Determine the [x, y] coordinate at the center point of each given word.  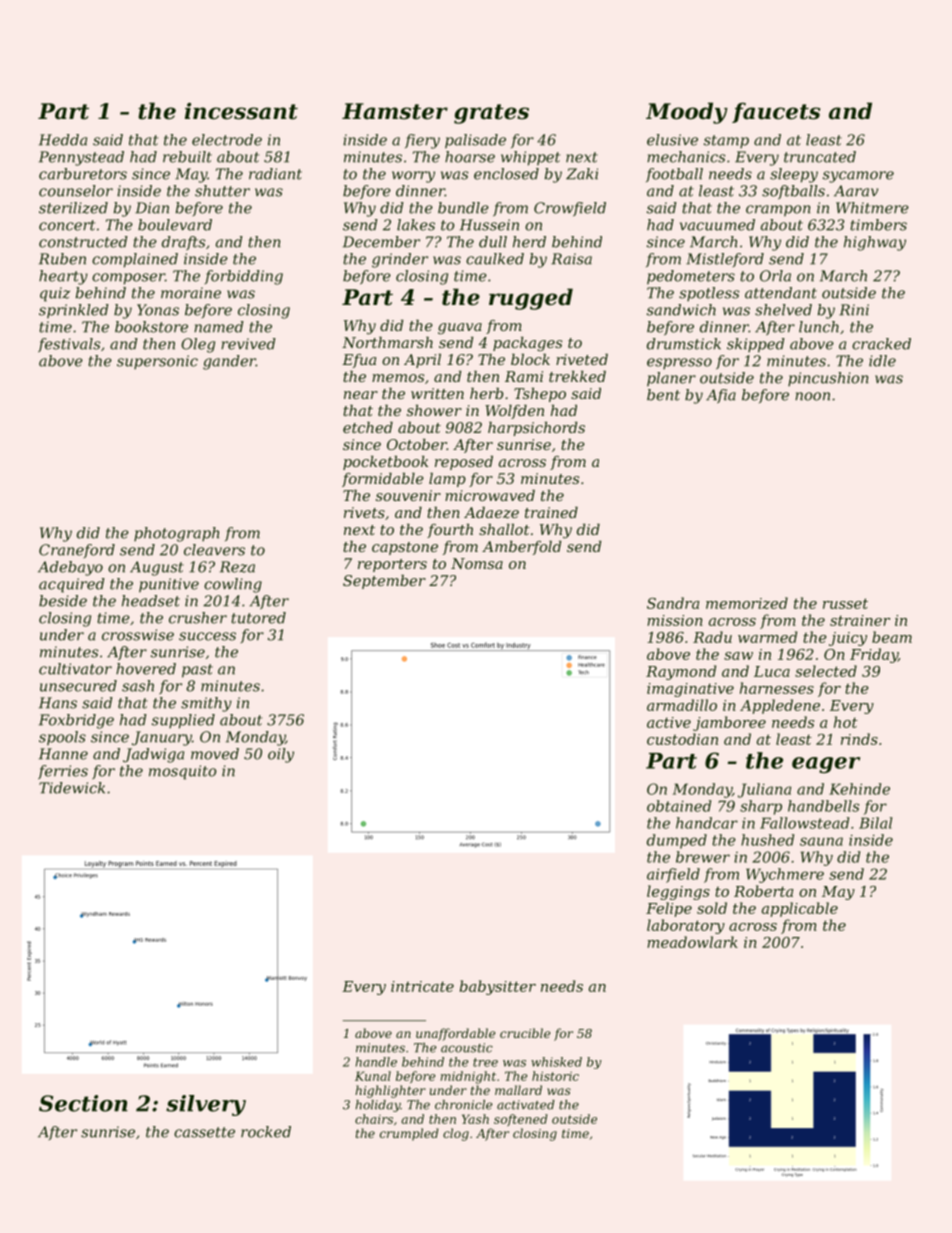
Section [83, 1103]
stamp [726, 141]
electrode [227, 140]
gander [229, 362]
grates [491, 114]
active [669, 722]
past [197, 671]
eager [826, 765]
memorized [747, 603]
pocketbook [385, 463]
